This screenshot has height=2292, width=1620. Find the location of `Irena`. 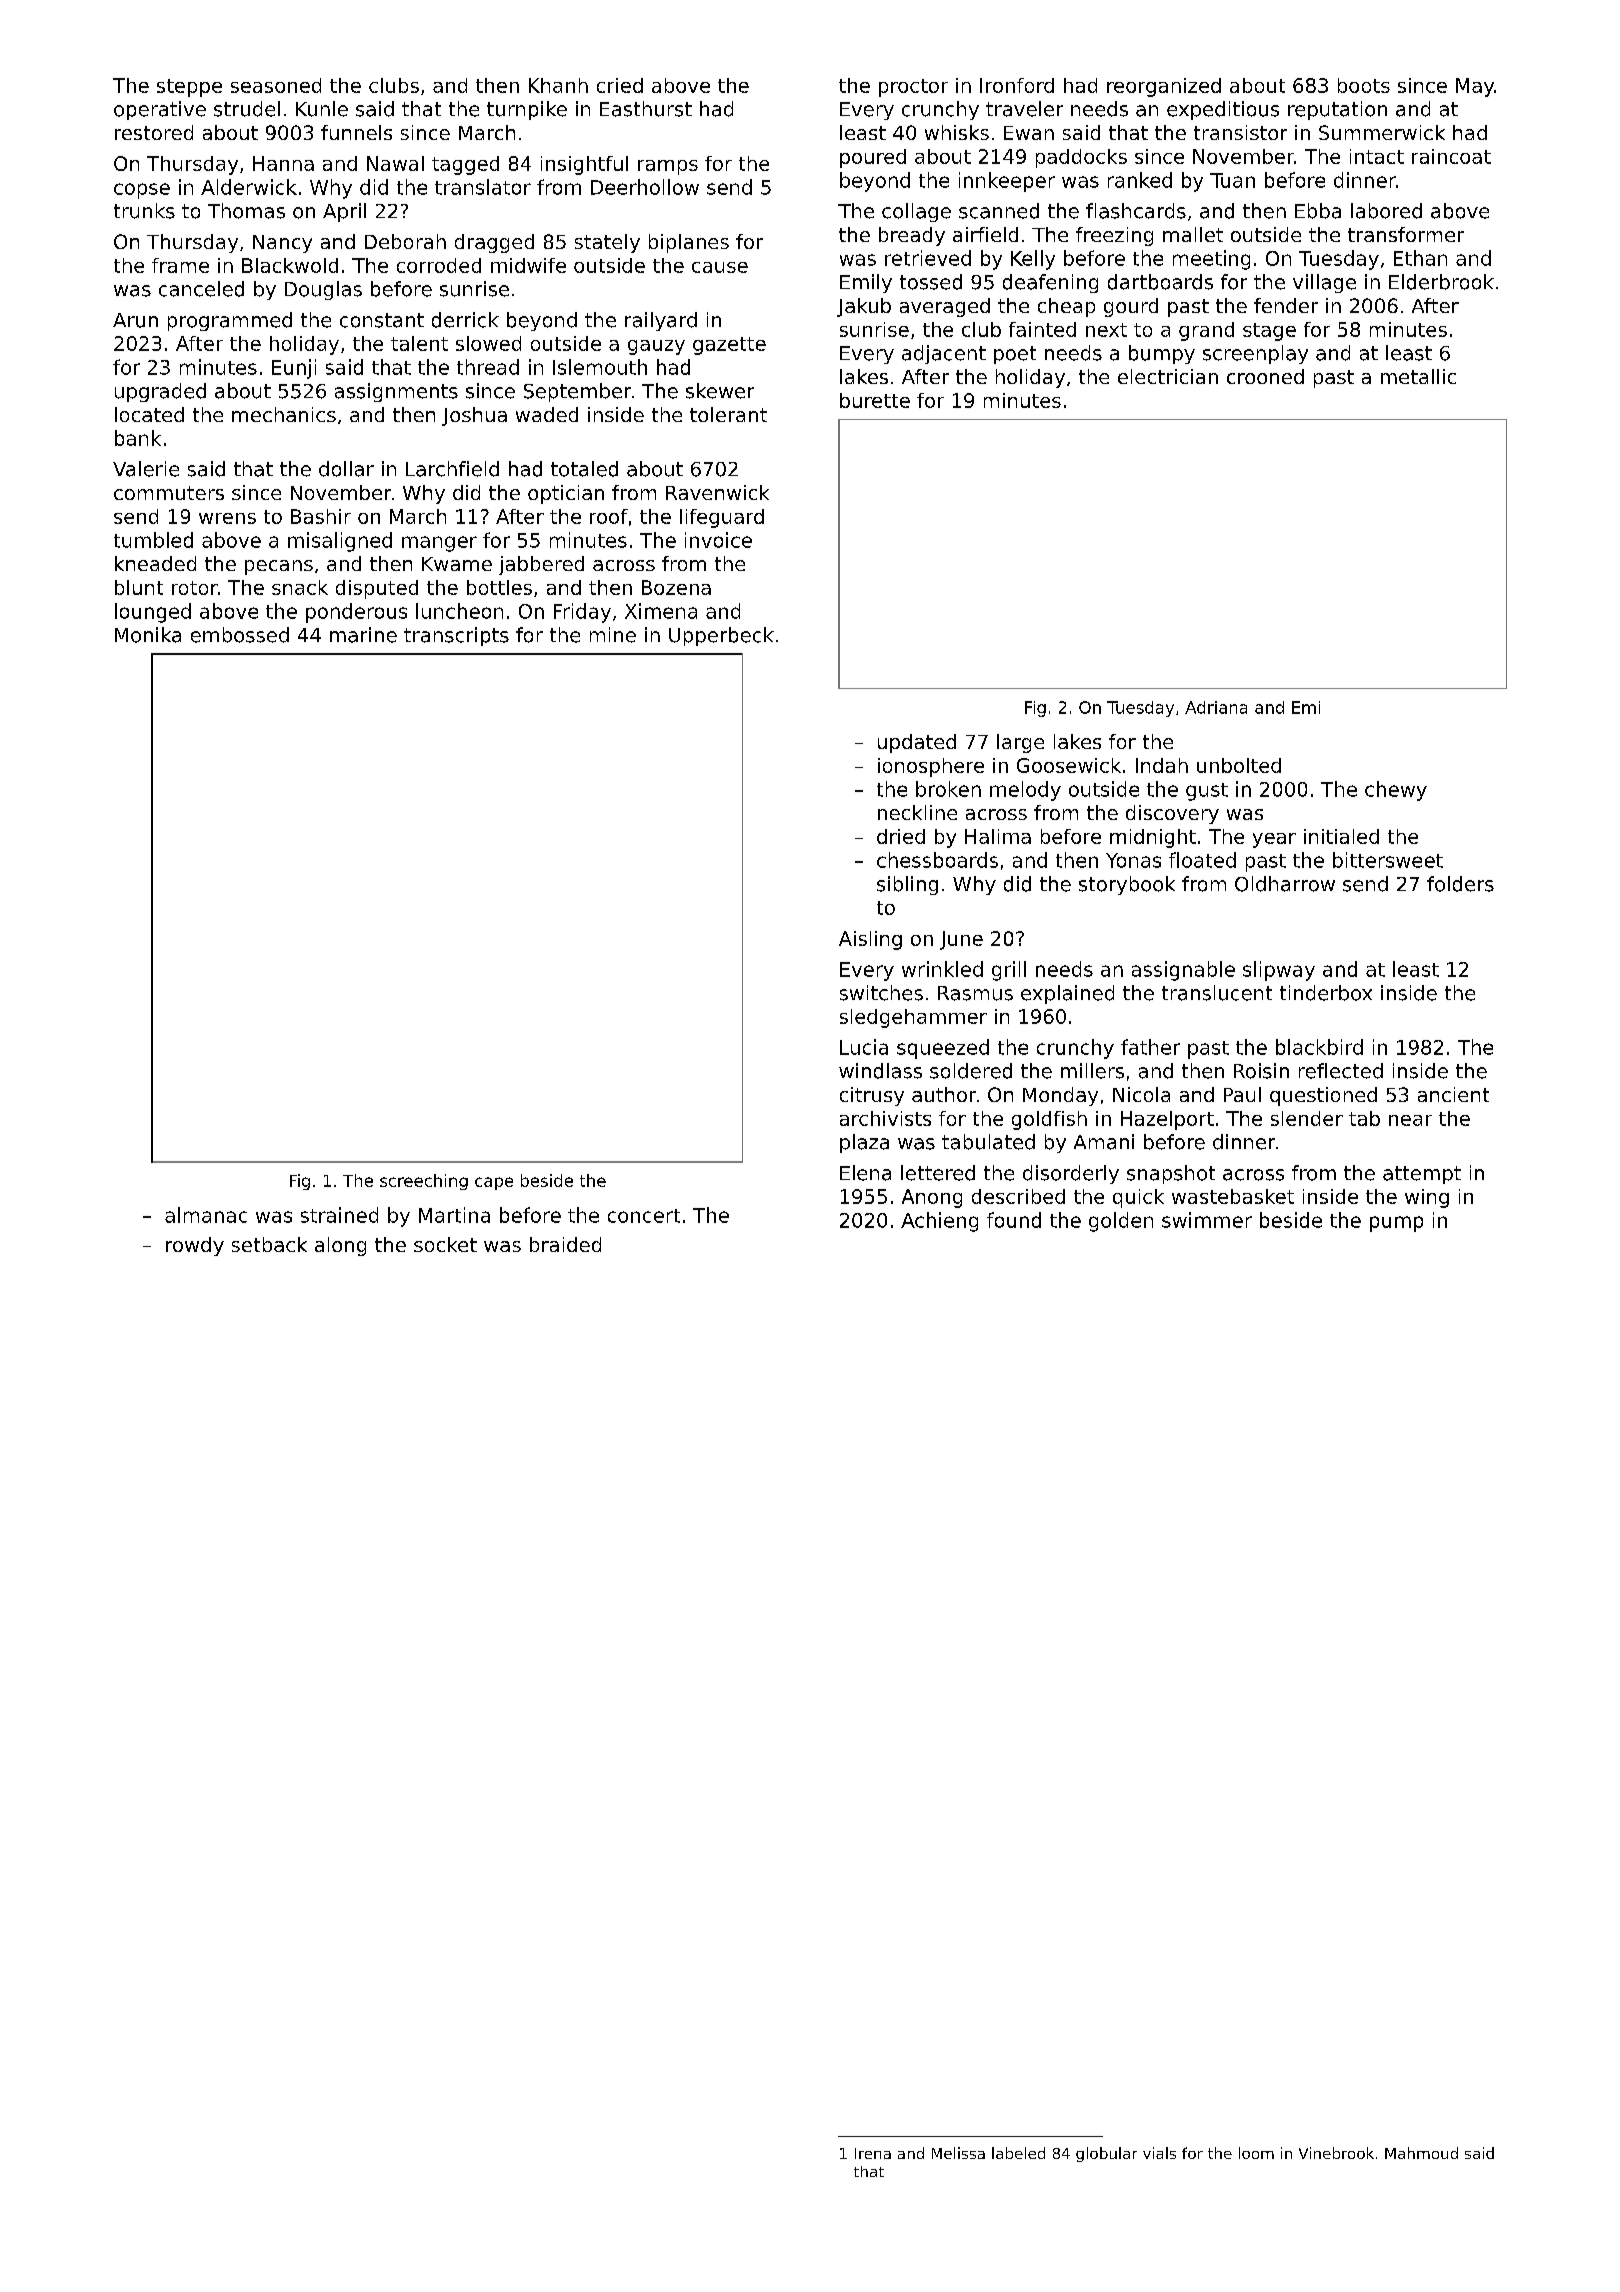

Irena is located at coordinates (873, 2153).
